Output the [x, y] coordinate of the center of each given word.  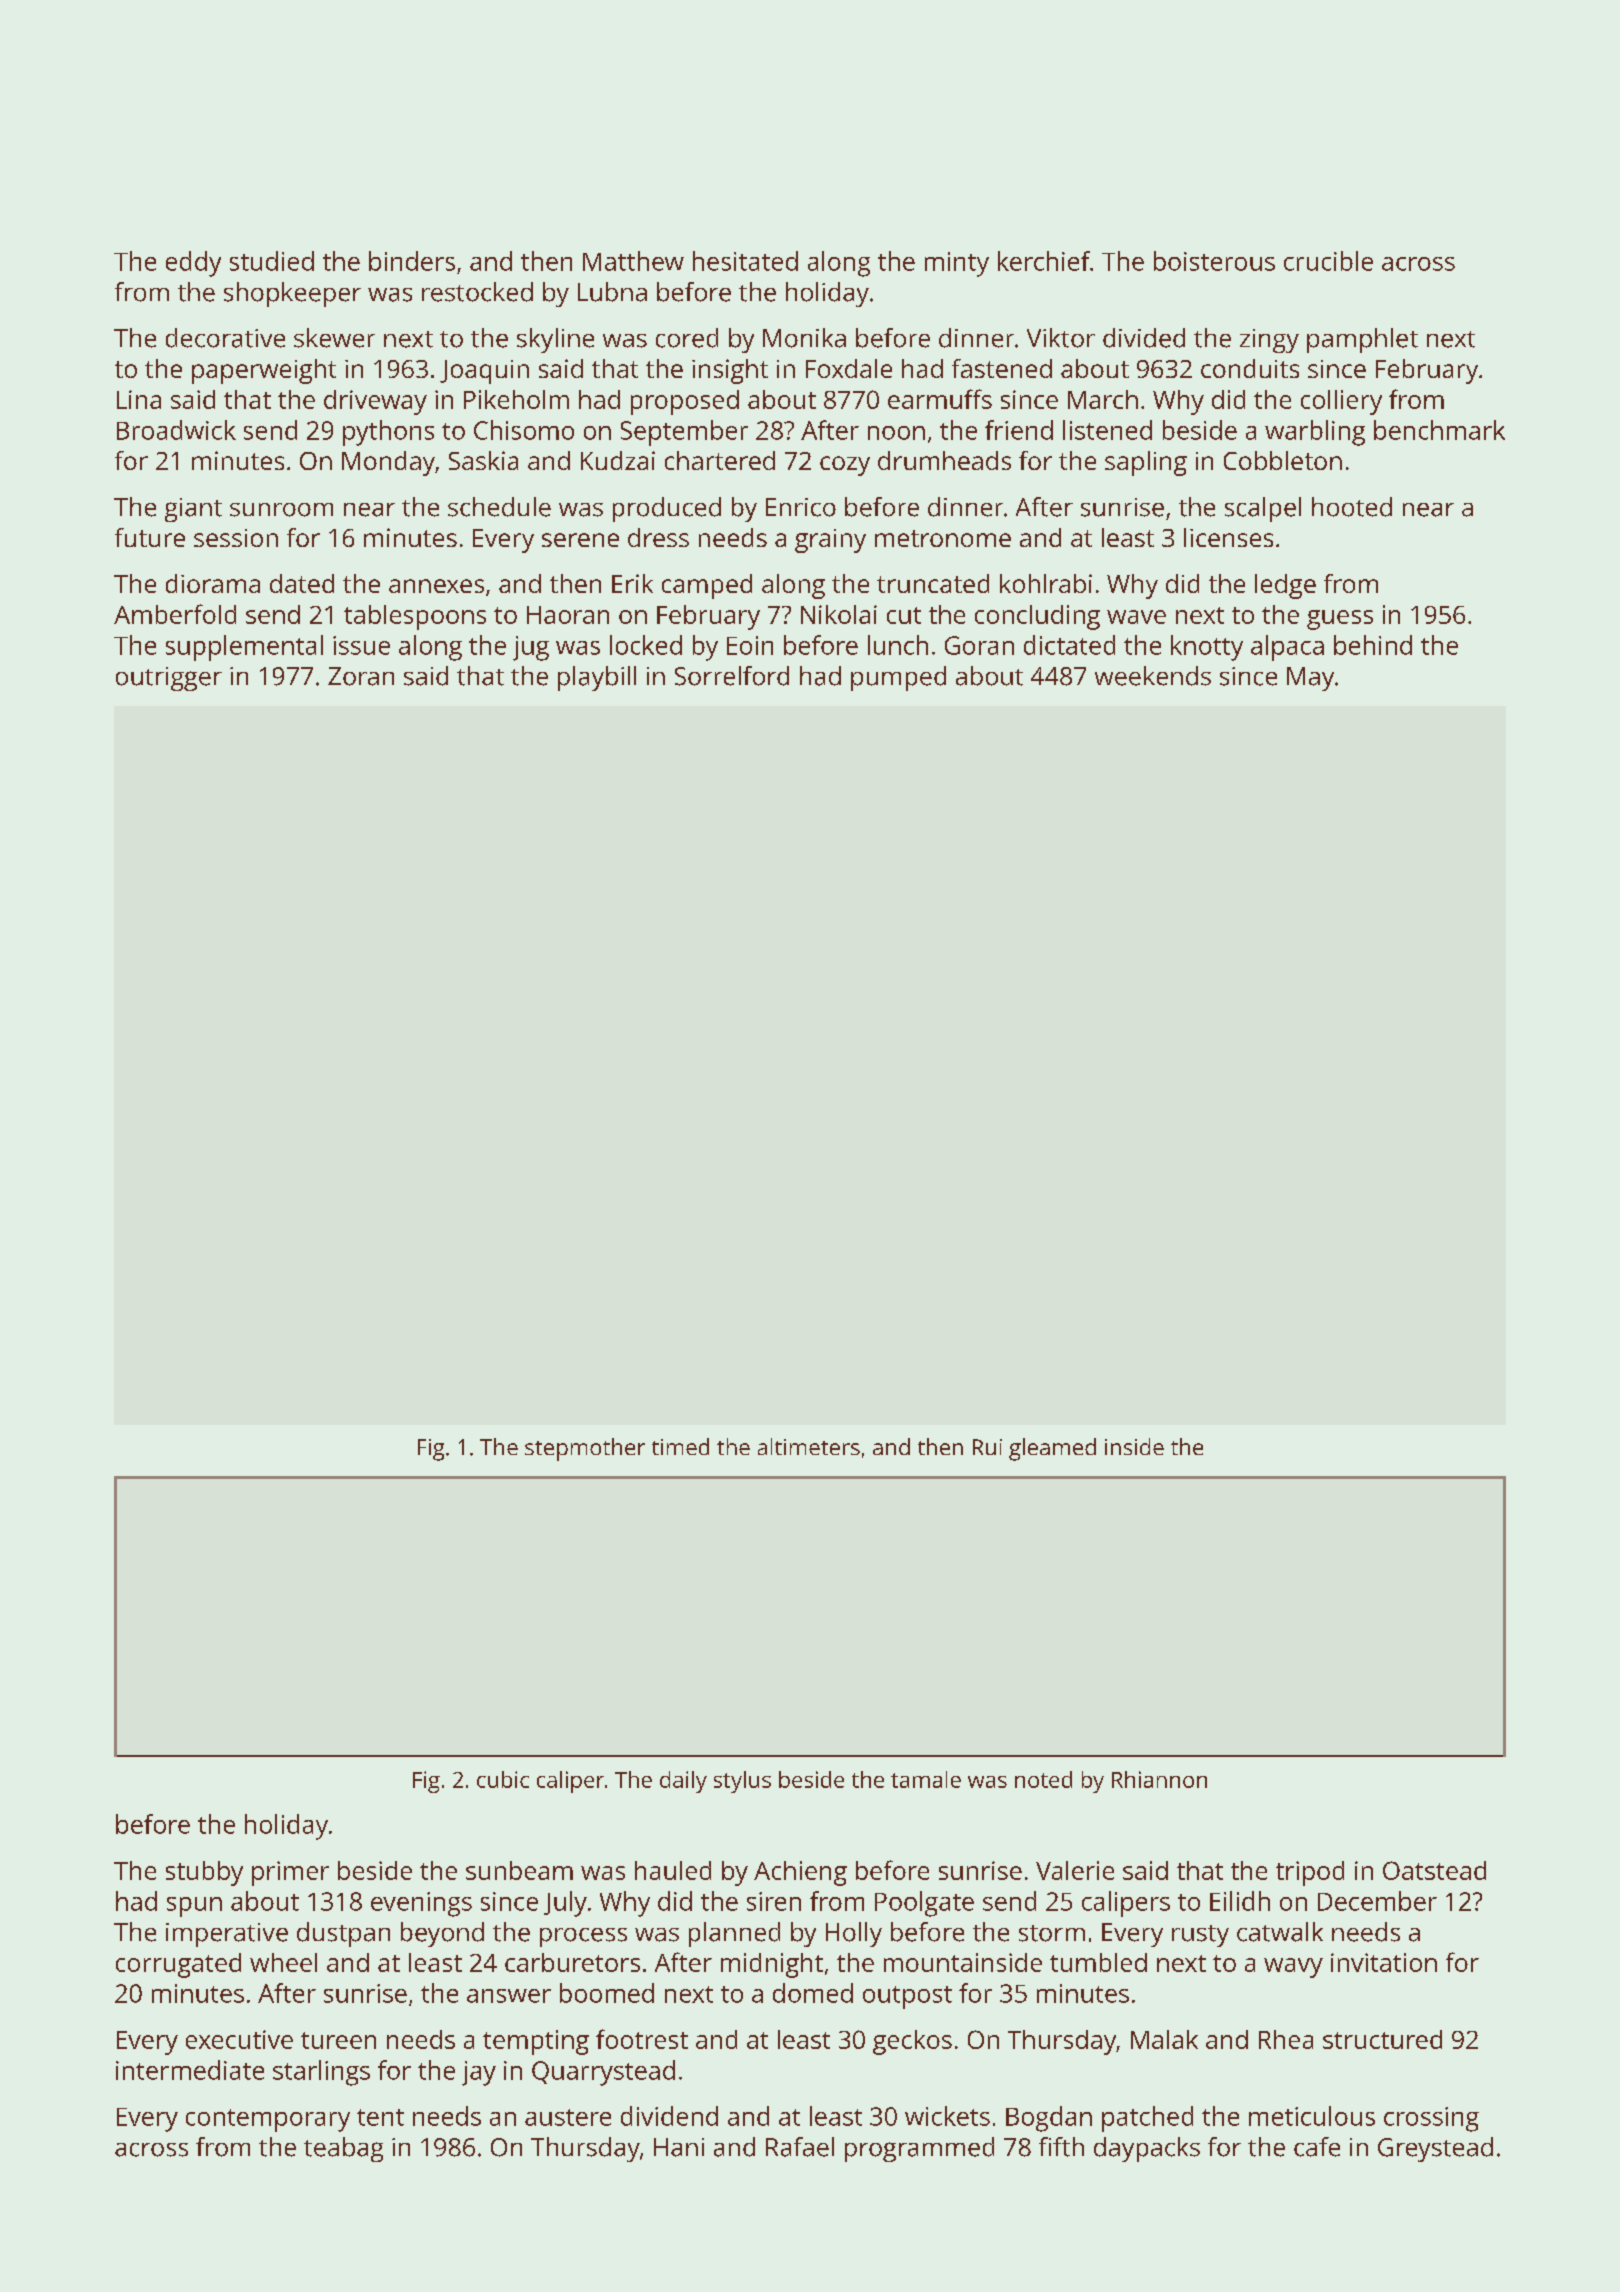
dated [302, 583]
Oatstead [1434, 1870]
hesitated [745, 261]
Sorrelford [732, 676]
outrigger [169, 679]
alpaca [1287, 648]
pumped [898, 678]
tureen [338, 2040]
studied [272, 261]
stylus [742, 1782]
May [1310, 679]
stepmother [585, 1449]
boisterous [1214, 261]
